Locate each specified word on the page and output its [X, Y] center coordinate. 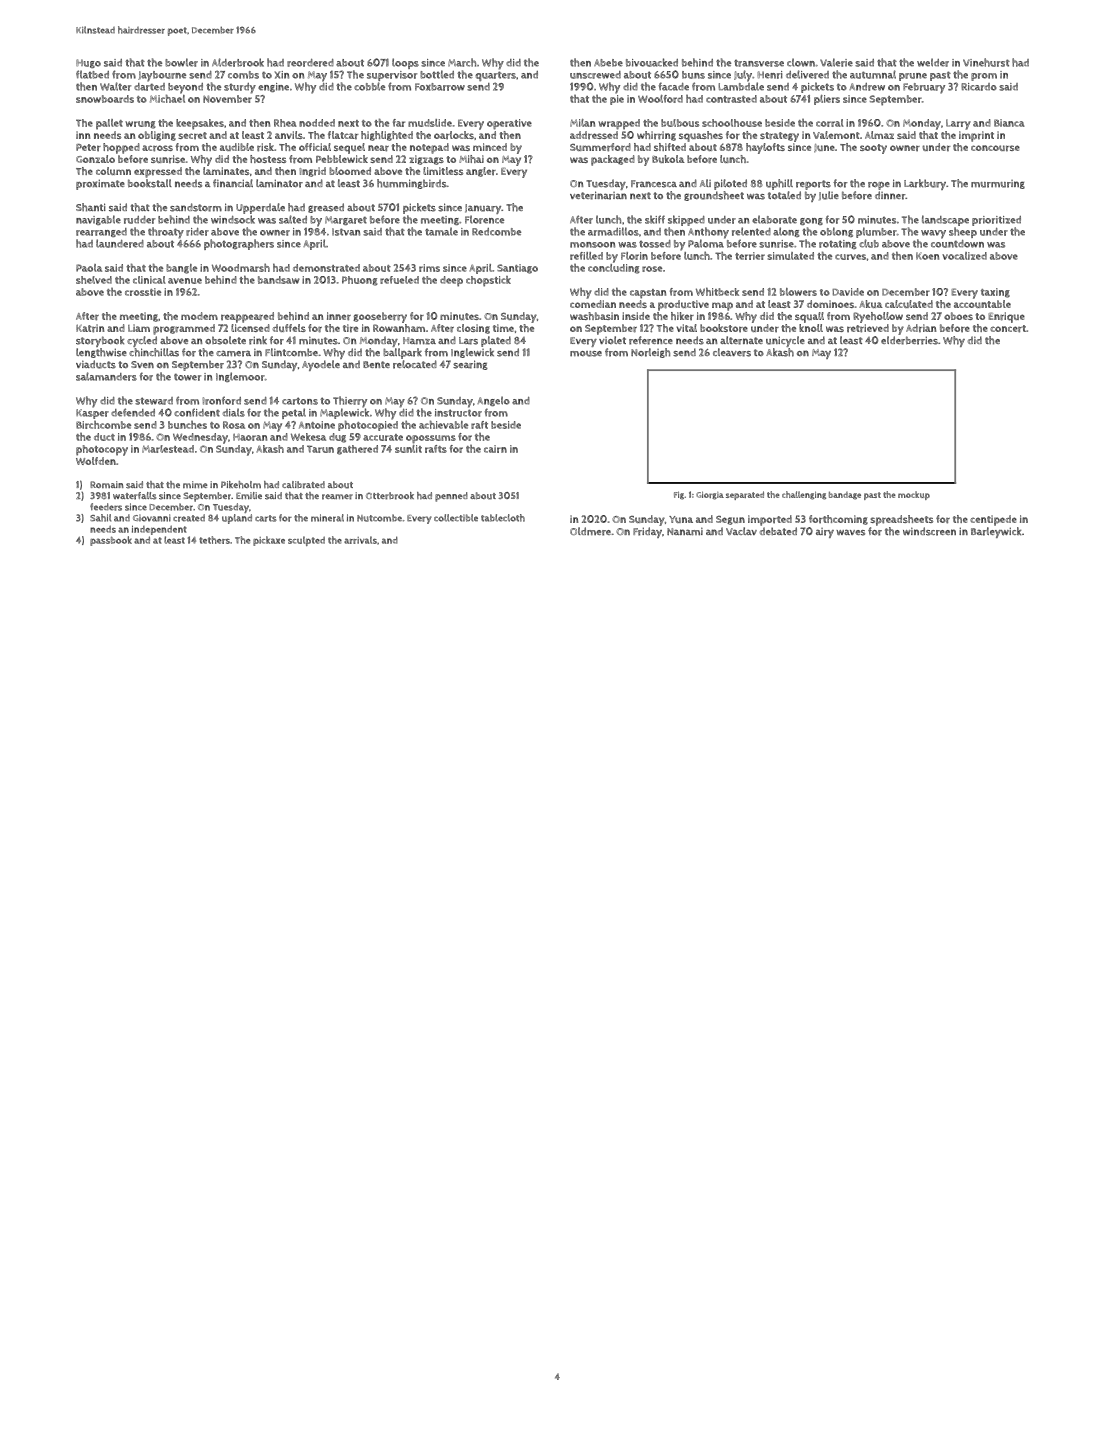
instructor [458, 413]
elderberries [909, 340]
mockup [914, 495]
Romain [107, 484]
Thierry [350, 402]
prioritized [996, 221]
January [483, 209]
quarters [495, 76]
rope [879, 186]
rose [652, 269]
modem [199, 316]
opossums [431, 439]
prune [913, 77]
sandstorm [196, 207]
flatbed [92, 74]
